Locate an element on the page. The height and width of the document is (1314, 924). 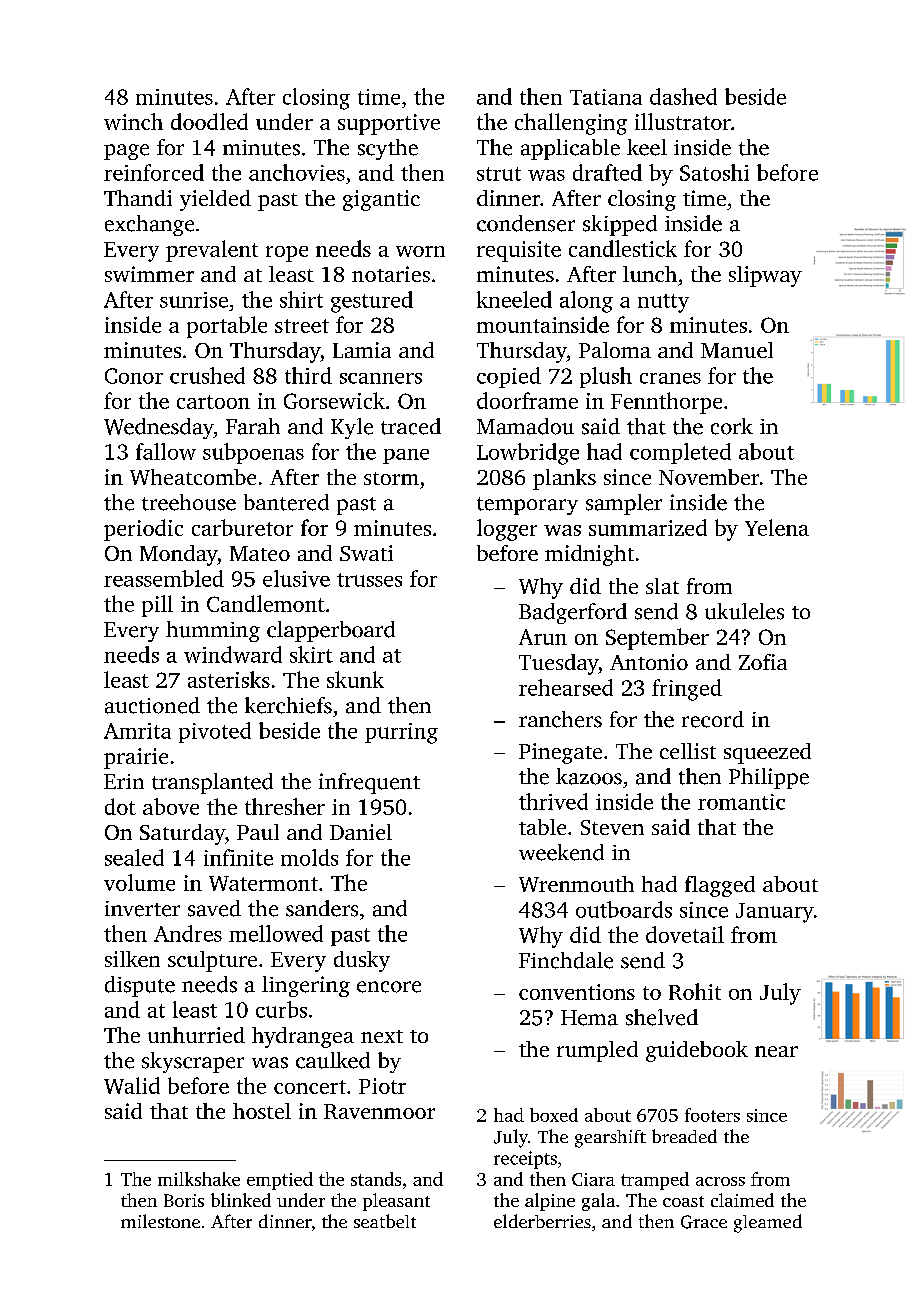
blinked is located at coordinates (241, 1200).
